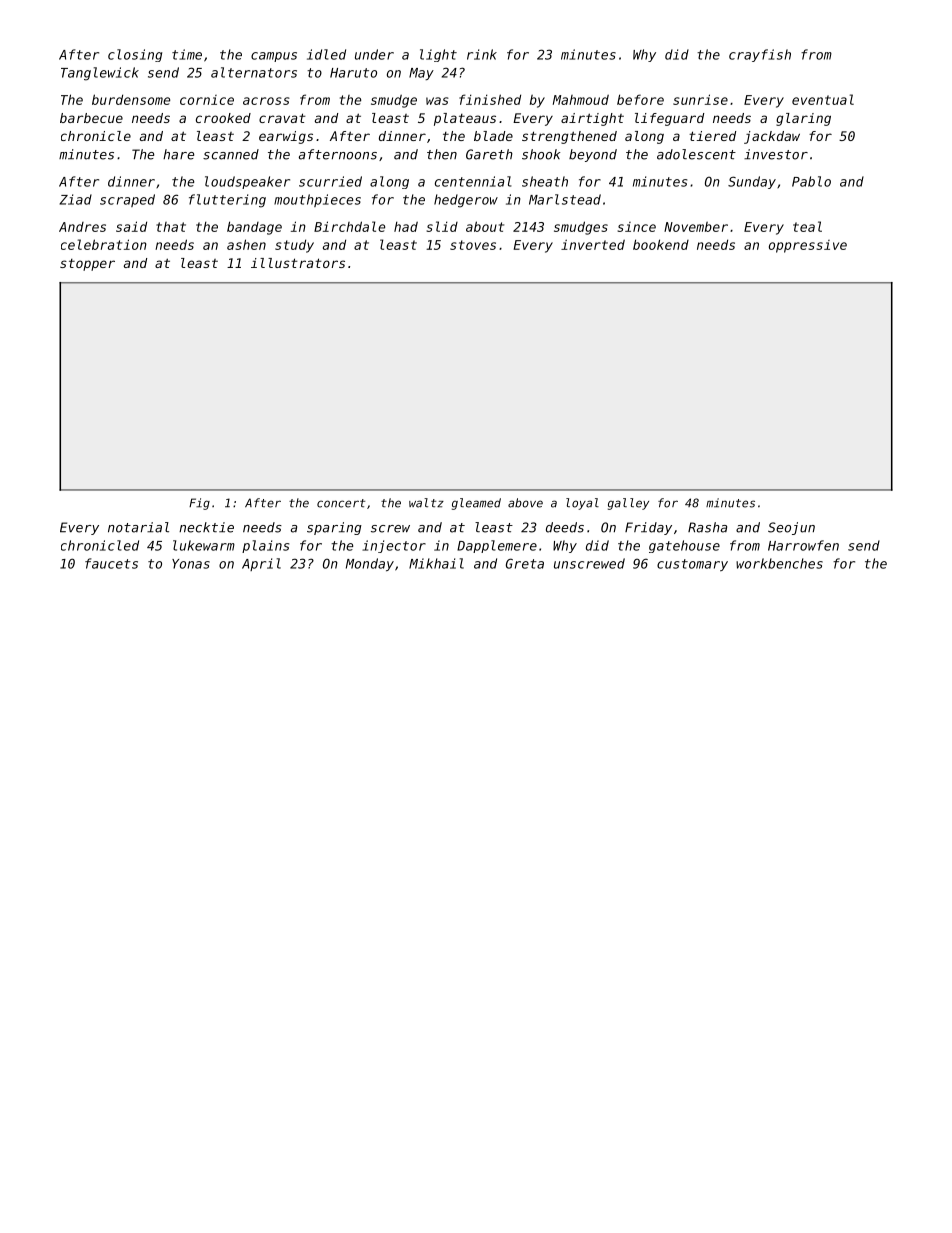 This screenshot has width=952, height=1233. I want to click on rink, so click(482, 54).
